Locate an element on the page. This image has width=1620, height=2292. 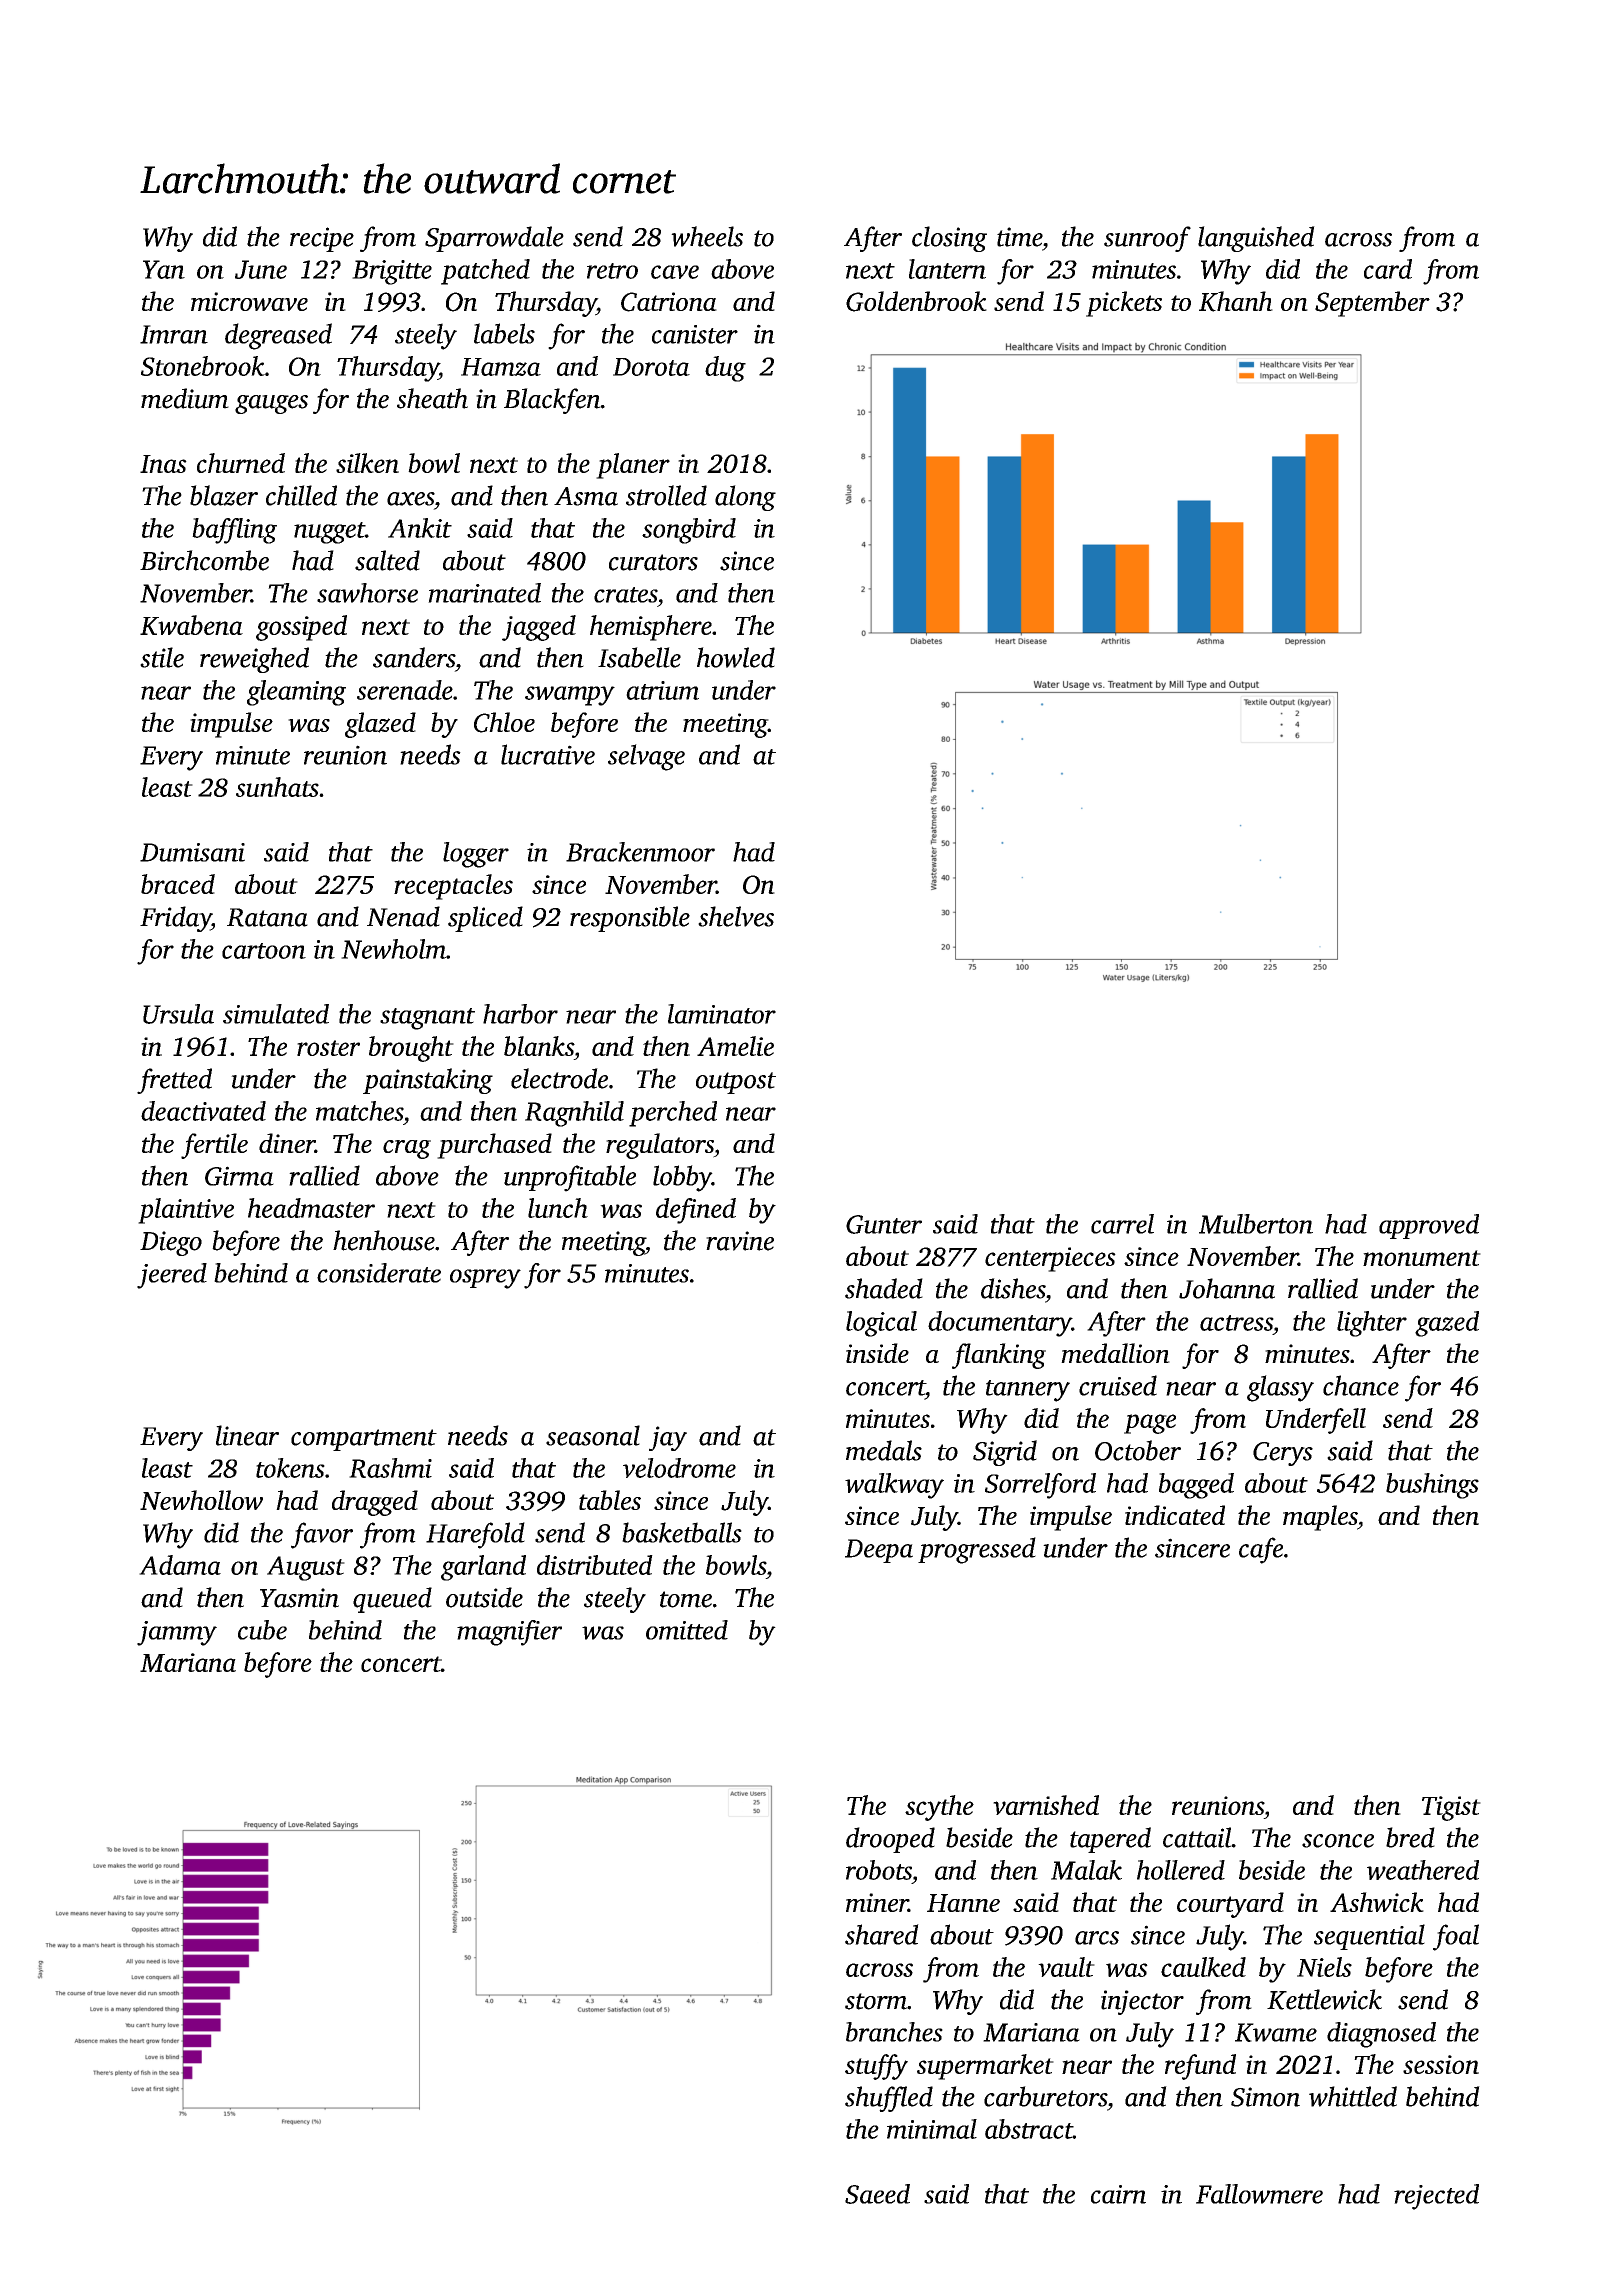
card is located at coordinates (1388, 269).
